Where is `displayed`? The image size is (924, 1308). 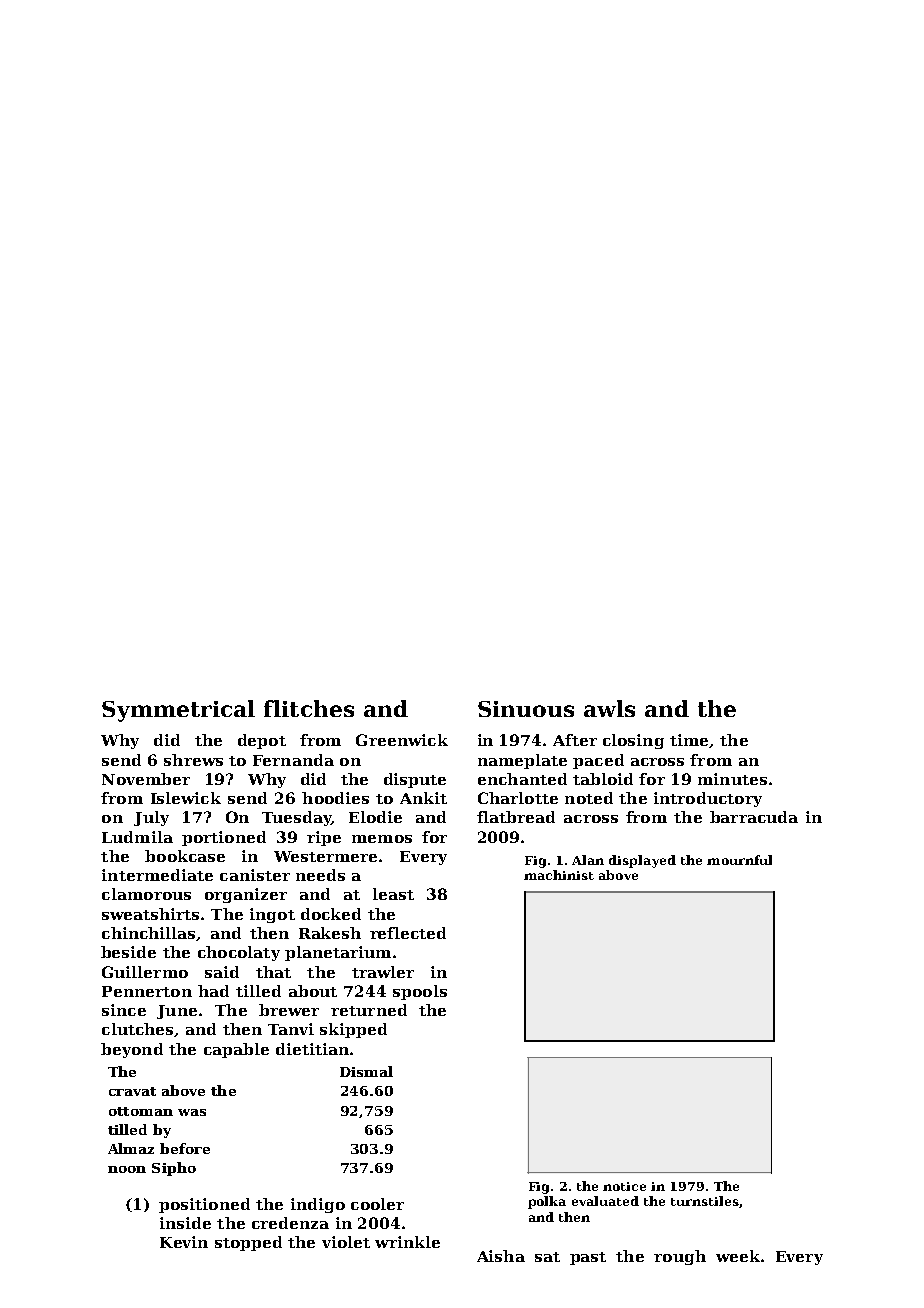
displayed is located at coordinates (642, 861).
